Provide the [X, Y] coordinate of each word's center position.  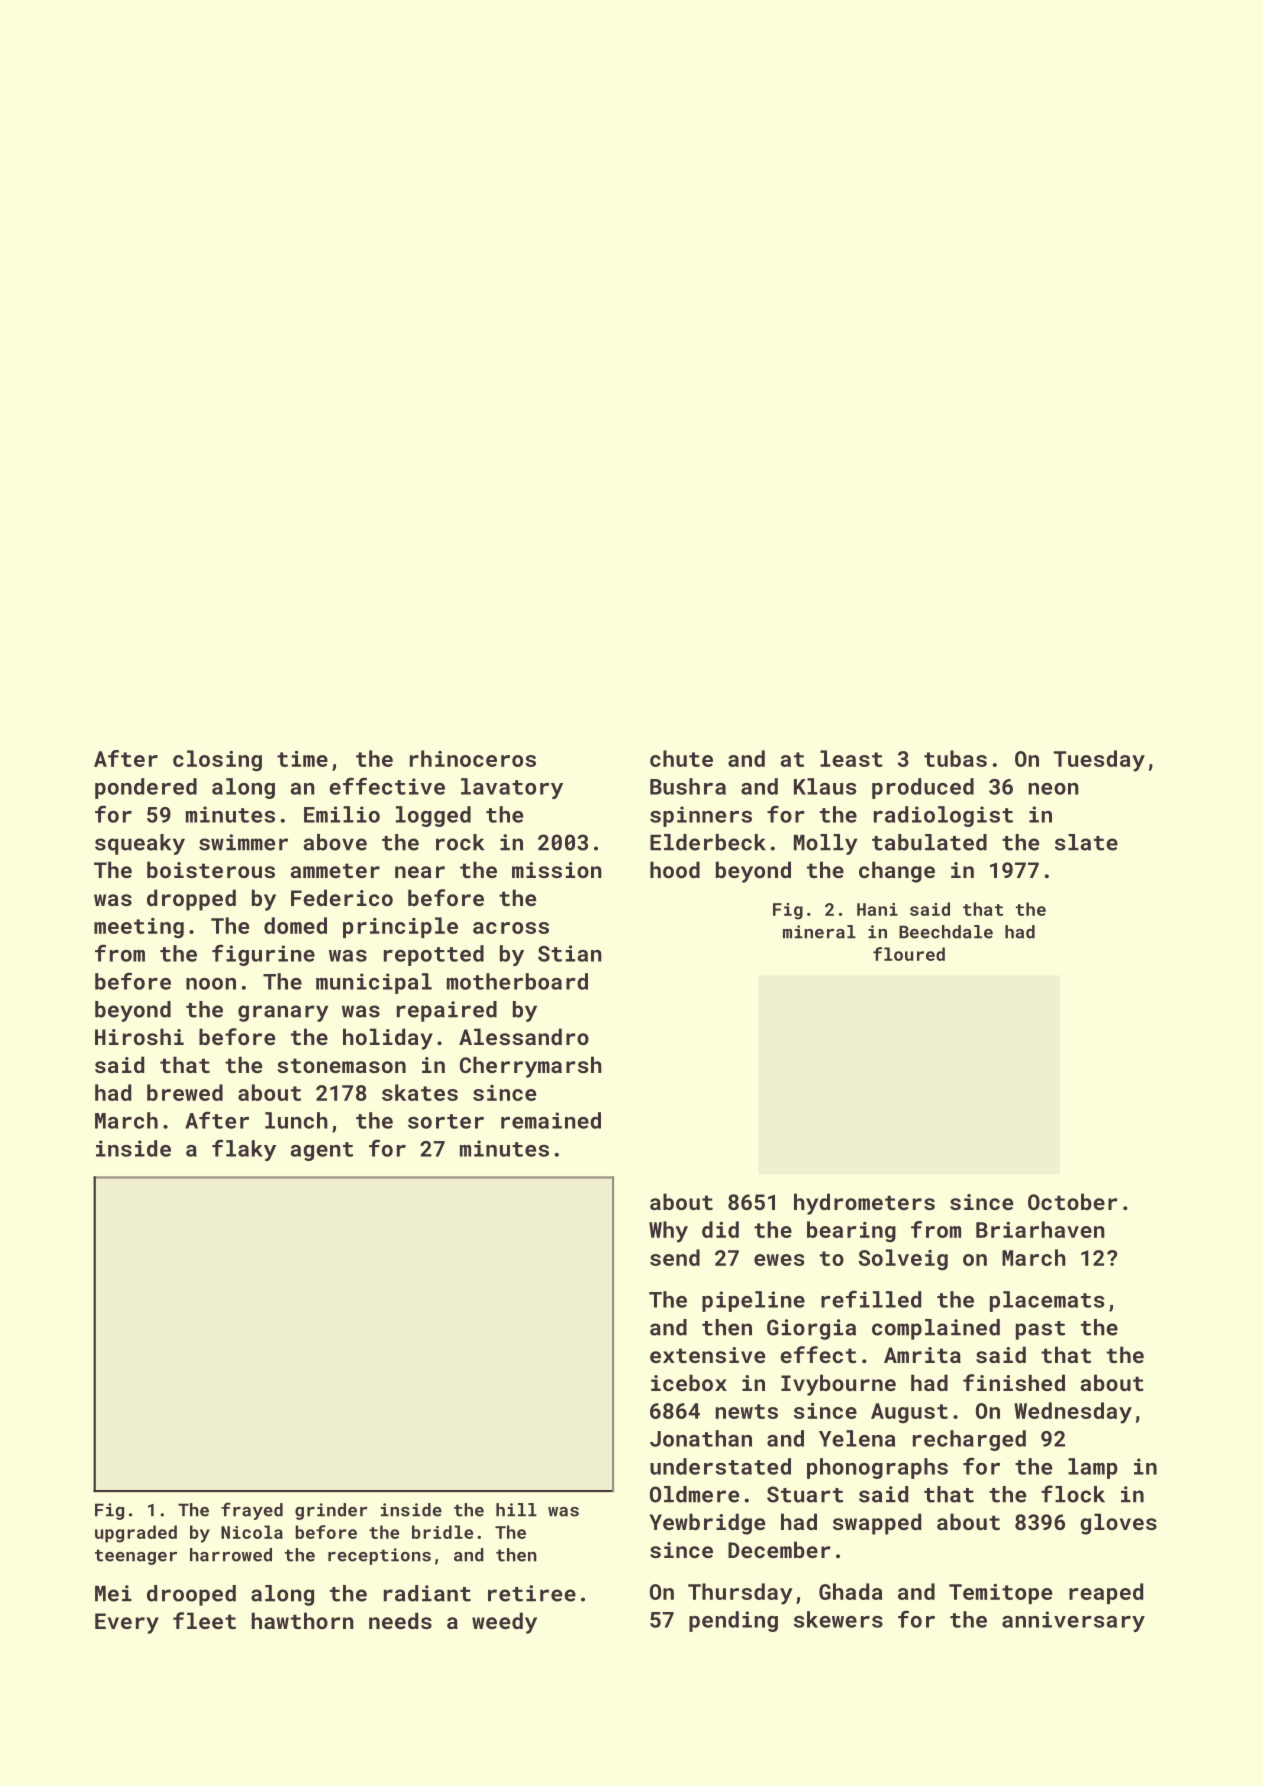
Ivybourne [838, 1385]
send [675, 1257]
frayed [252, 1511]
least [851, 758]
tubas [955, 758]
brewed [185, 1092]
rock [460, 842]
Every [127, 1623]
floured [909, 954]
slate [1086, 842]
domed [295, 925]
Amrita [922, 1355]
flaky [244, 1150]
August [909, 1413]
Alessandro [524, 1036]
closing [217, 761]
